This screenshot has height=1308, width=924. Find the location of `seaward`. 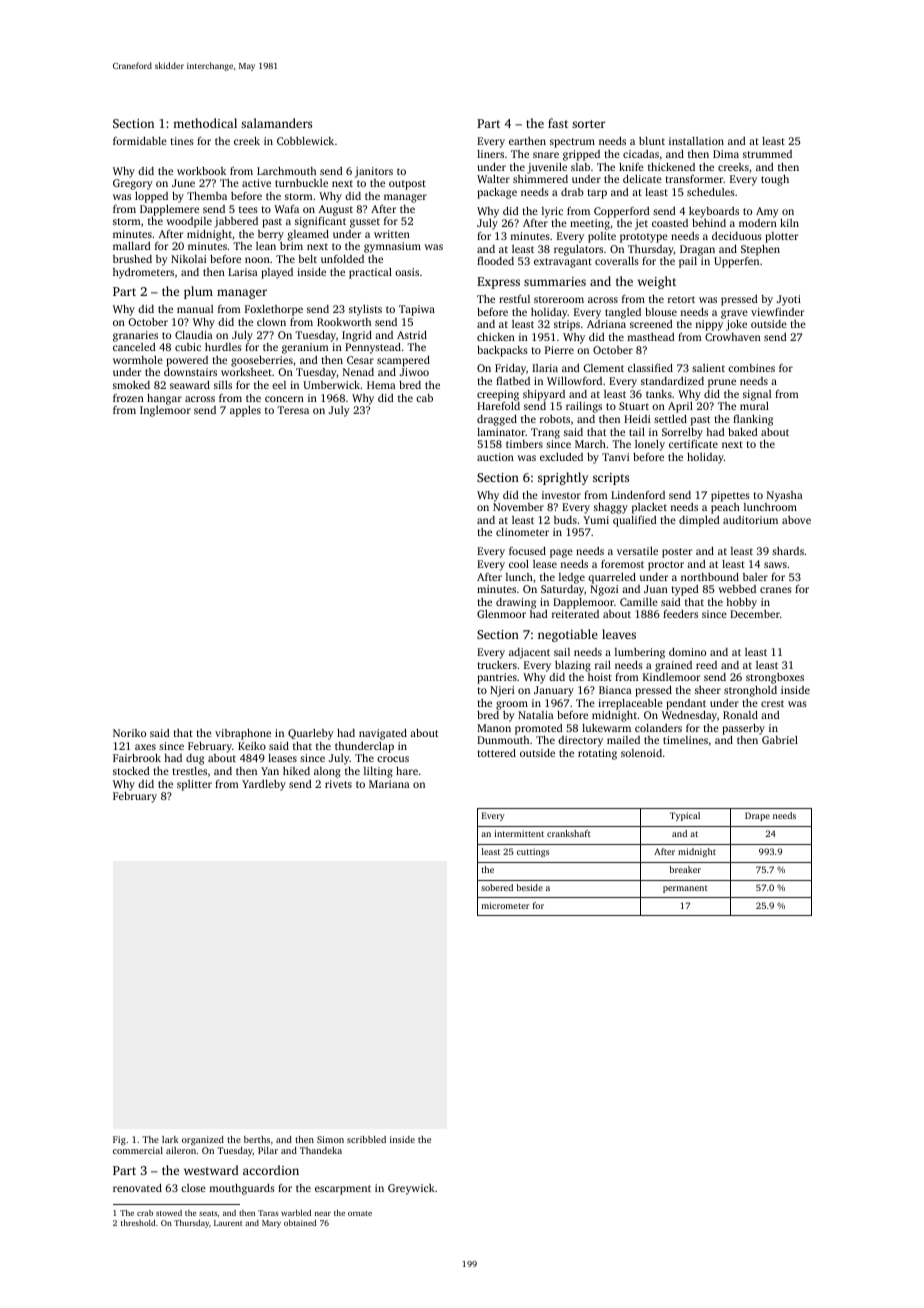

seaward is located at coordinates (190, 385).
